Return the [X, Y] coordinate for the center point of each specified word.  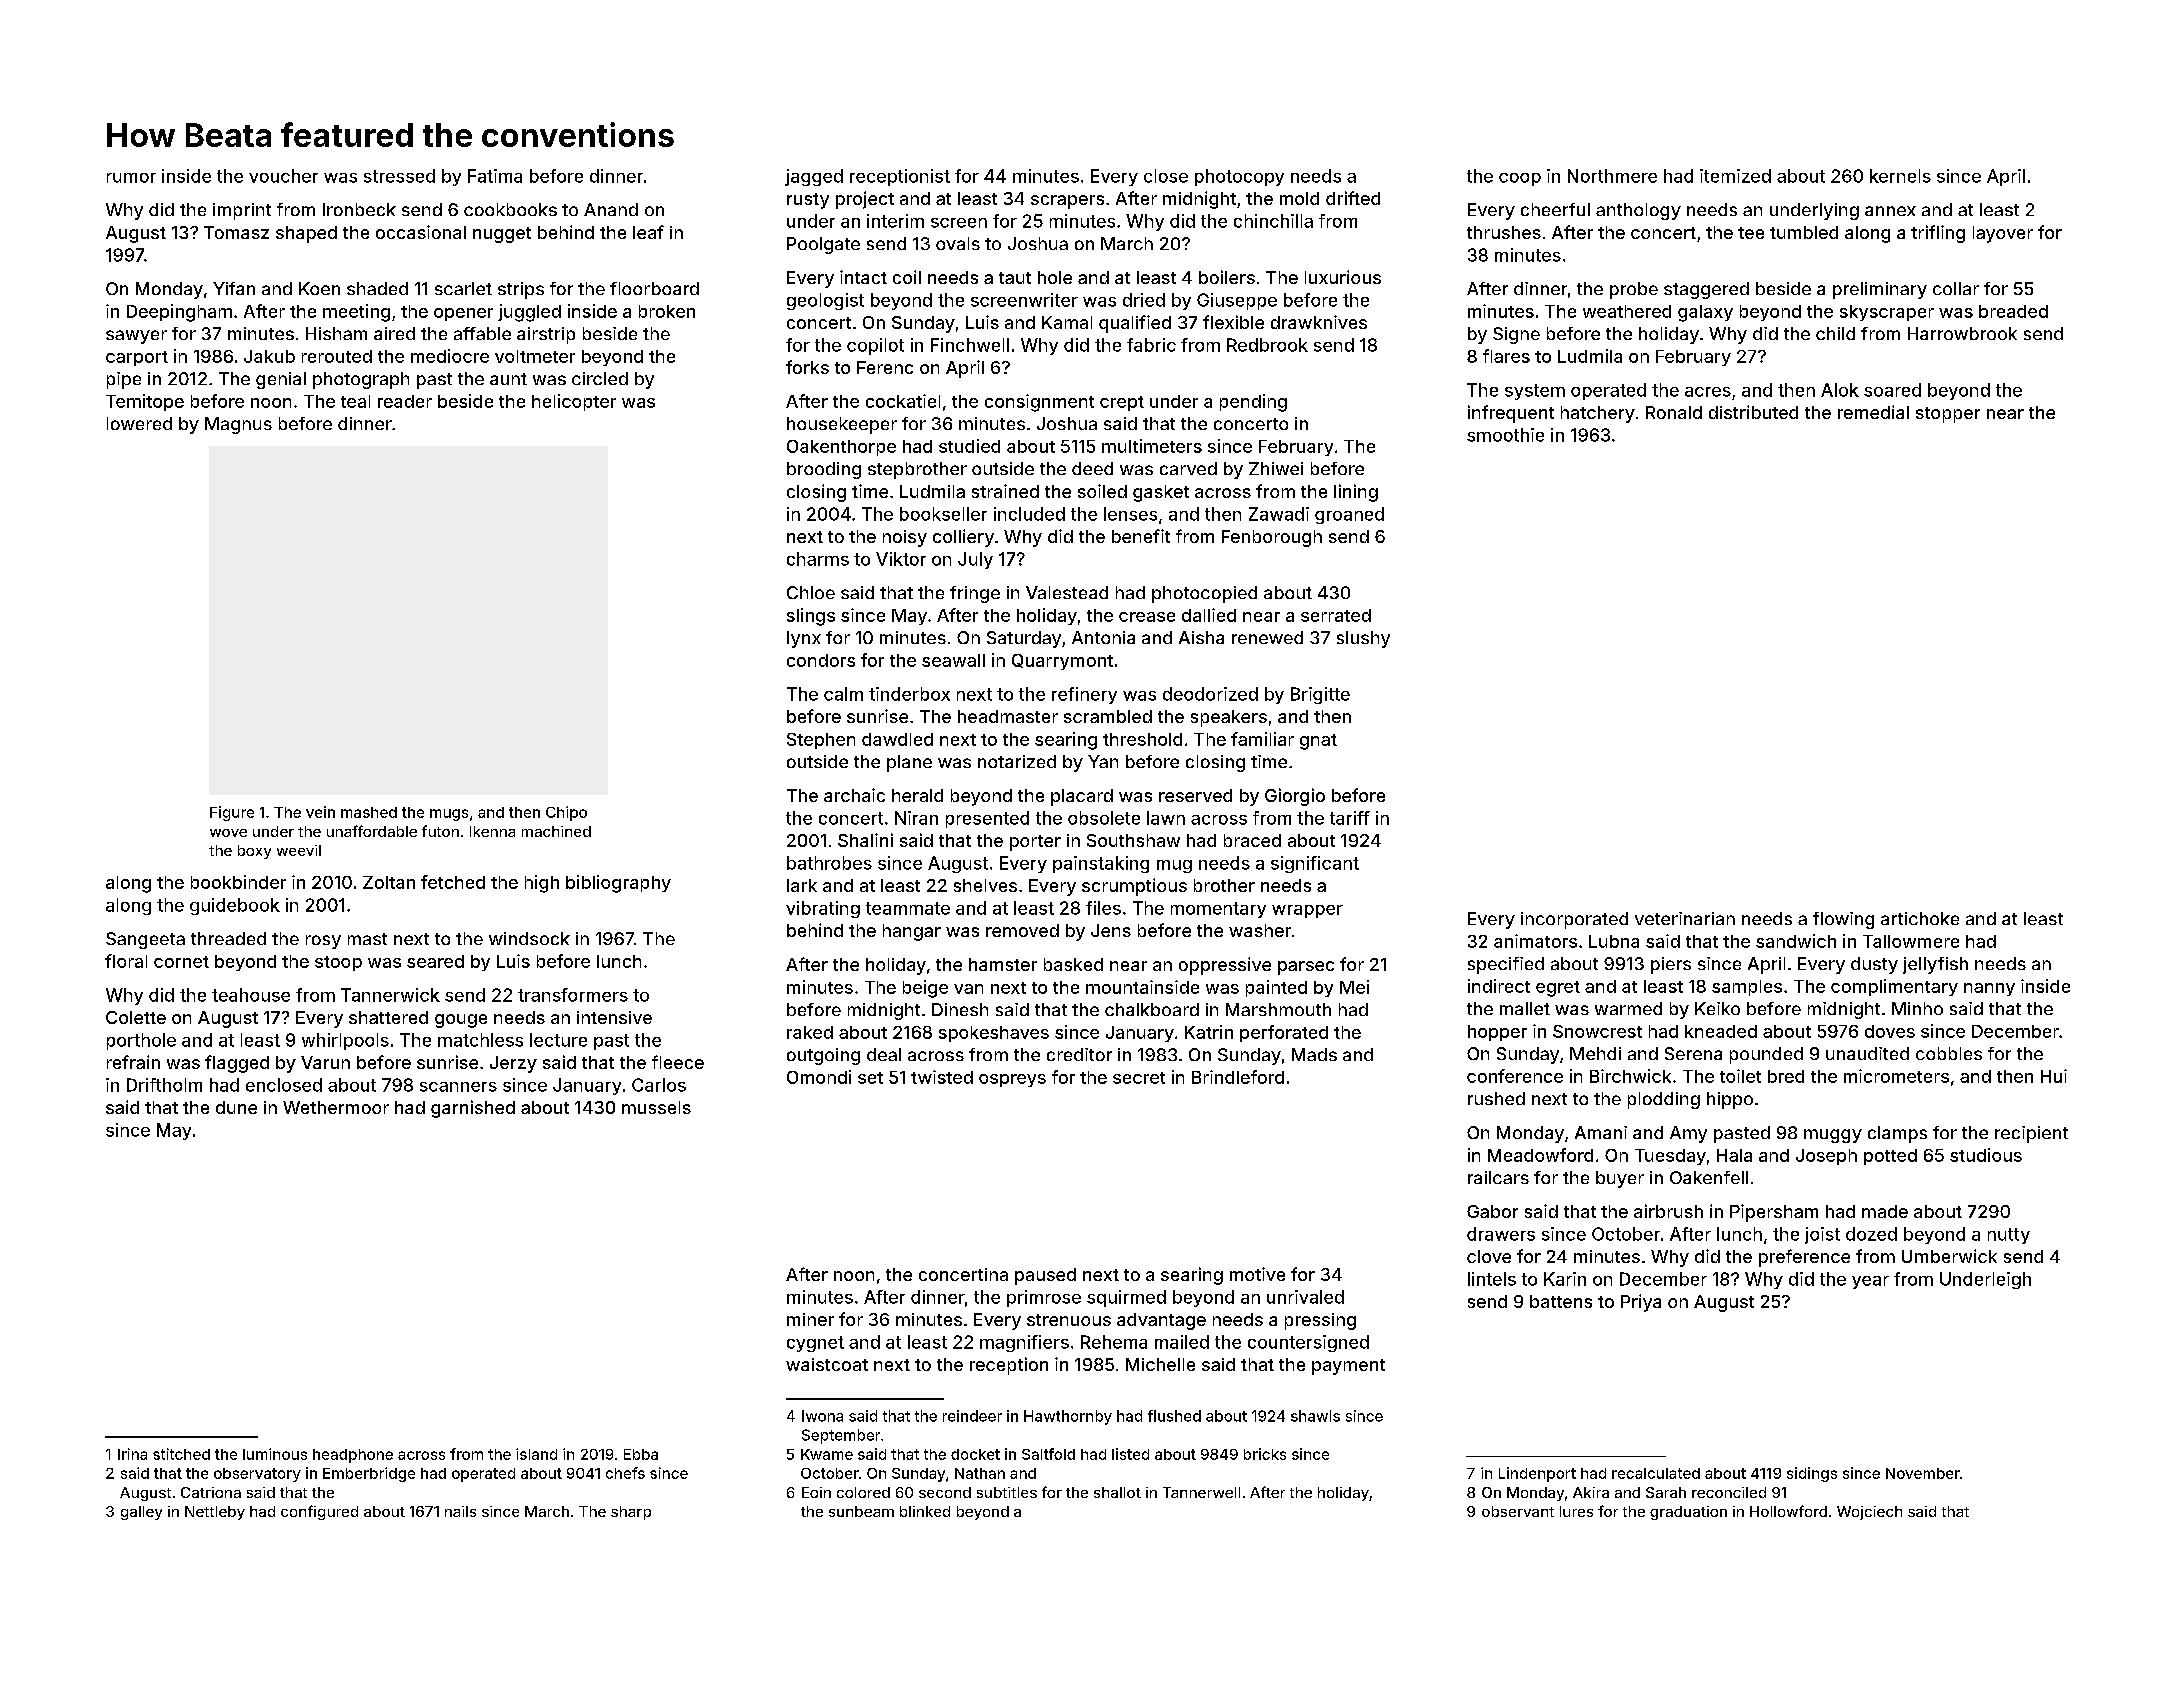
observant [1518, 1511]
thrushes [1504, 232]
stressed [399, 176]
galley [141, 1513]
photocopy [1239, 177]
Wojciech [1869, 1513]
